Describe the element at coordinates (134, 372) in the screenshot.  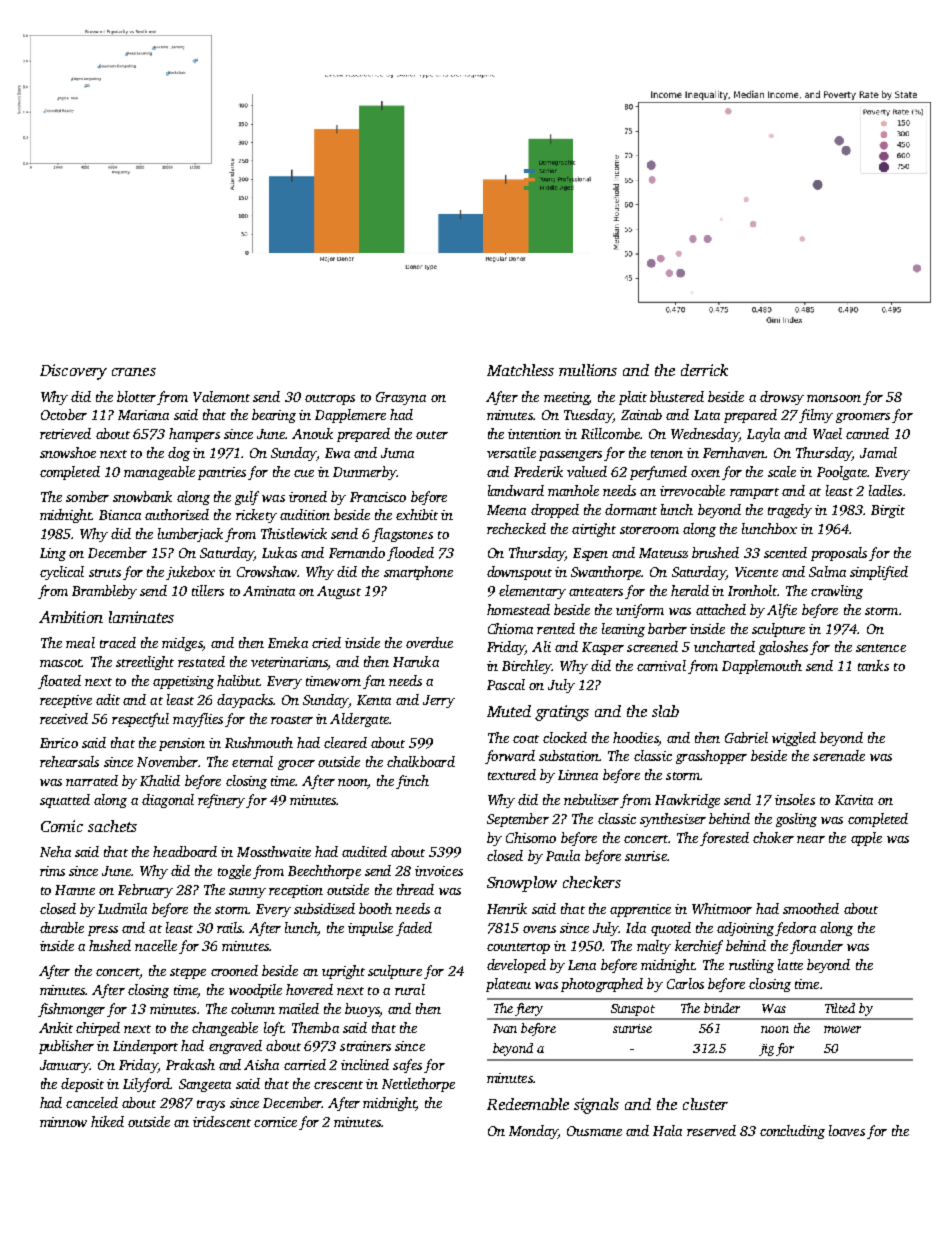
I see `cranes` at that location.
